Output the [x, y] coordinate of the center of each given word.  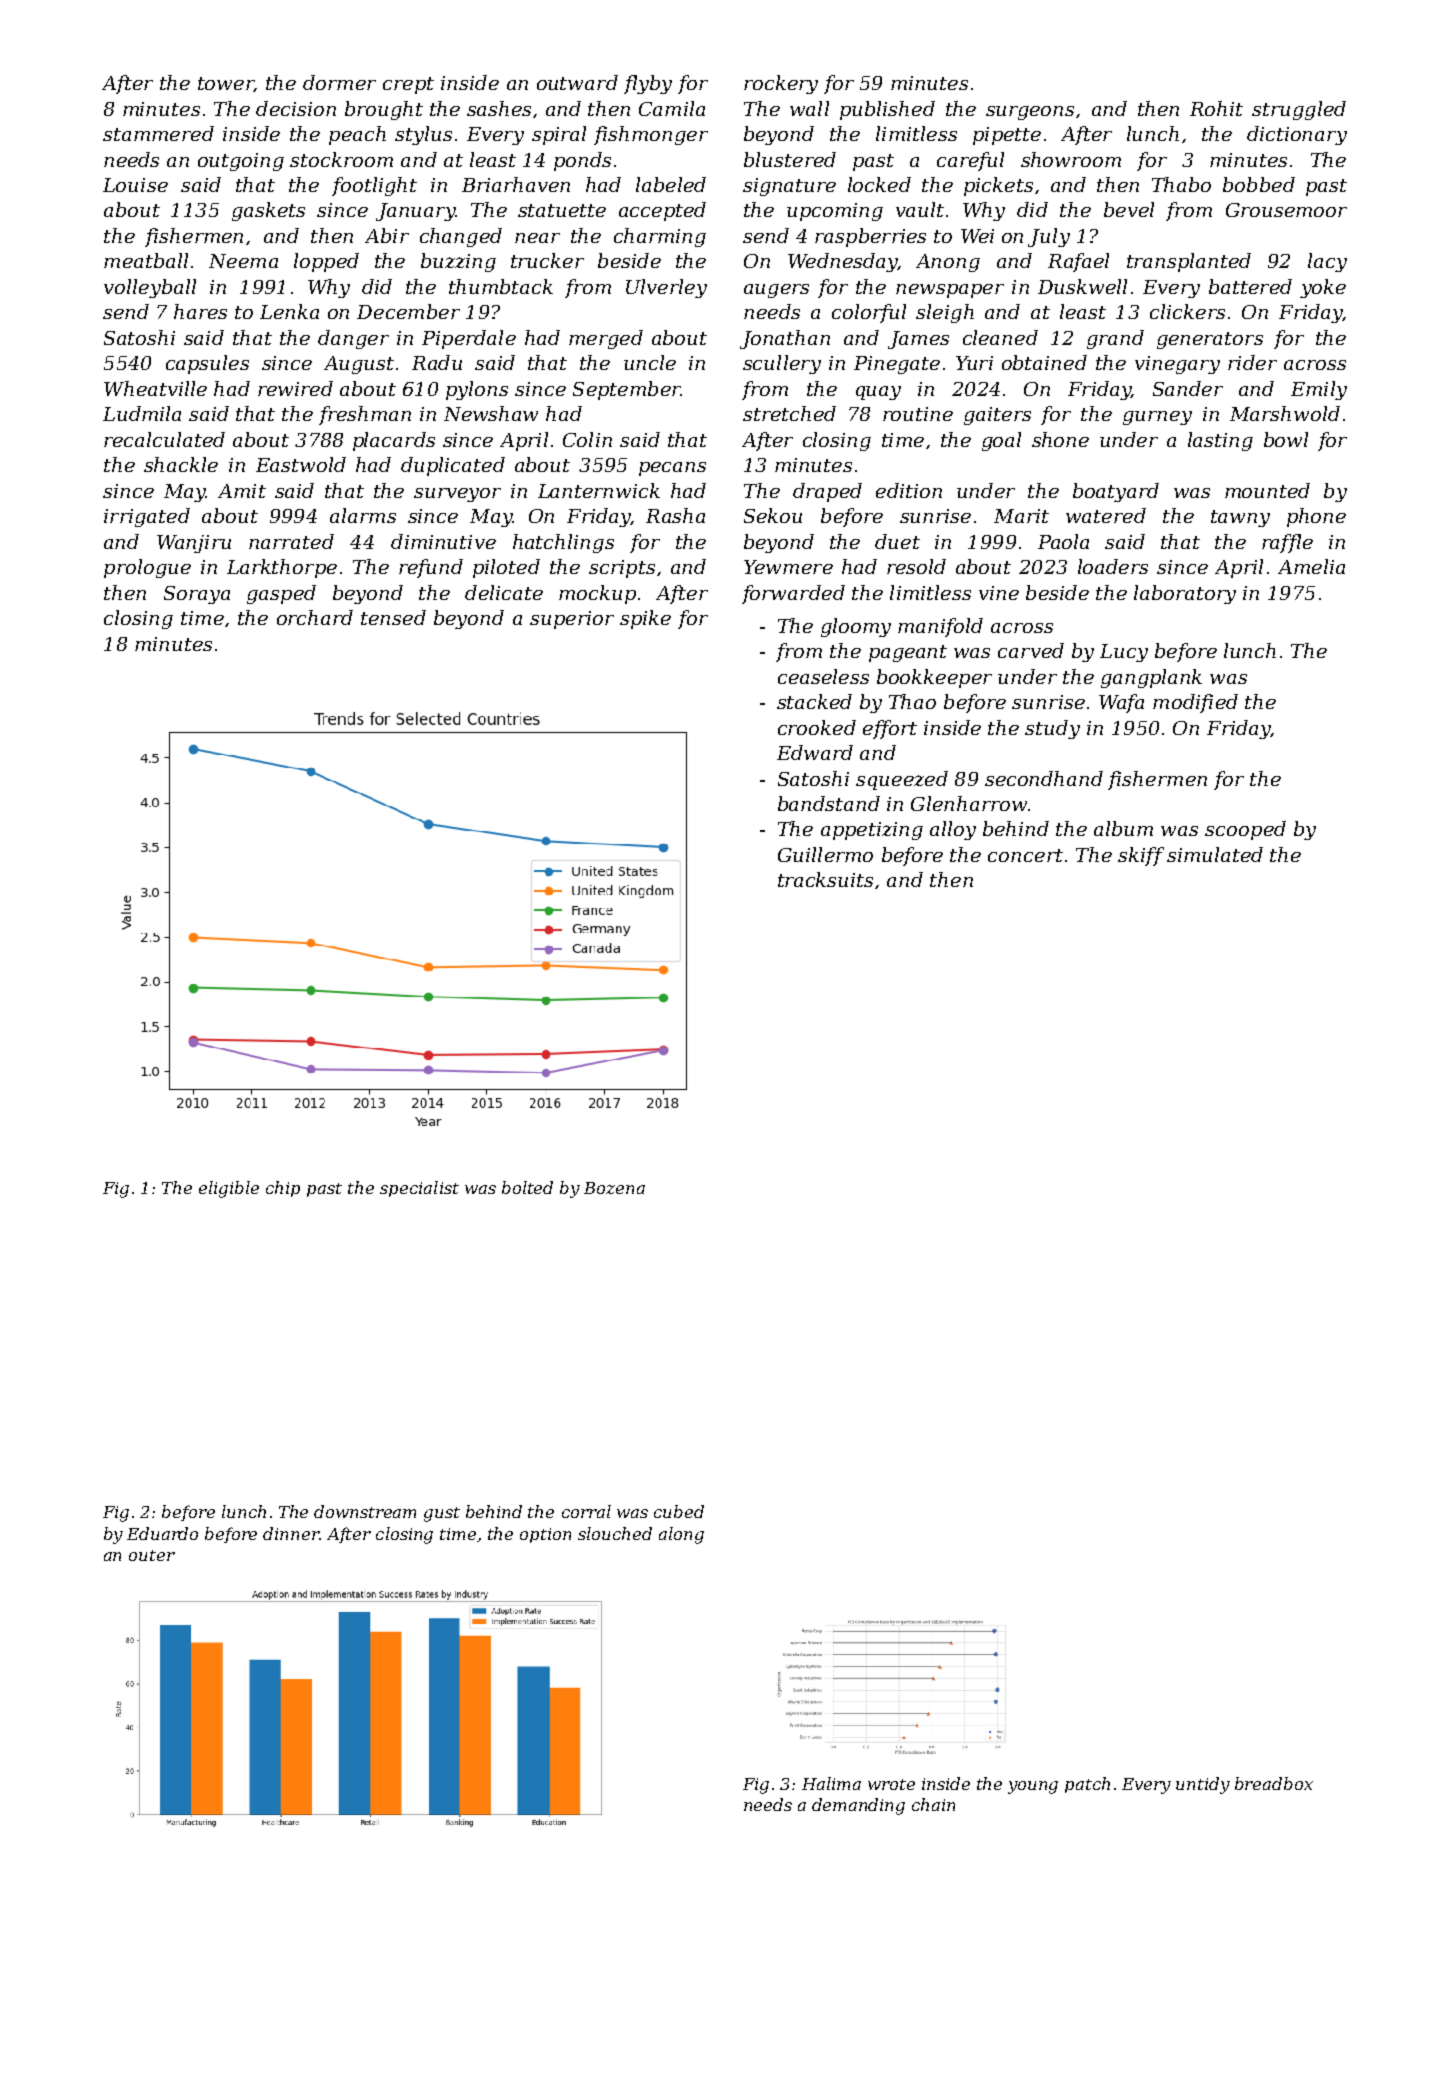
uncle [650, 362]
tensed [393, 617]
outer [152, 1555]
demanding [858, 1806]
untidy [1203, 1785]
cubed [679, 1511]
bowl [1286, 439]
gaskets [268, 211]
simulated [1215, 854]
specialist [419, 1189]
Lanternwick [599, 490]
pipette [1007, 136]
